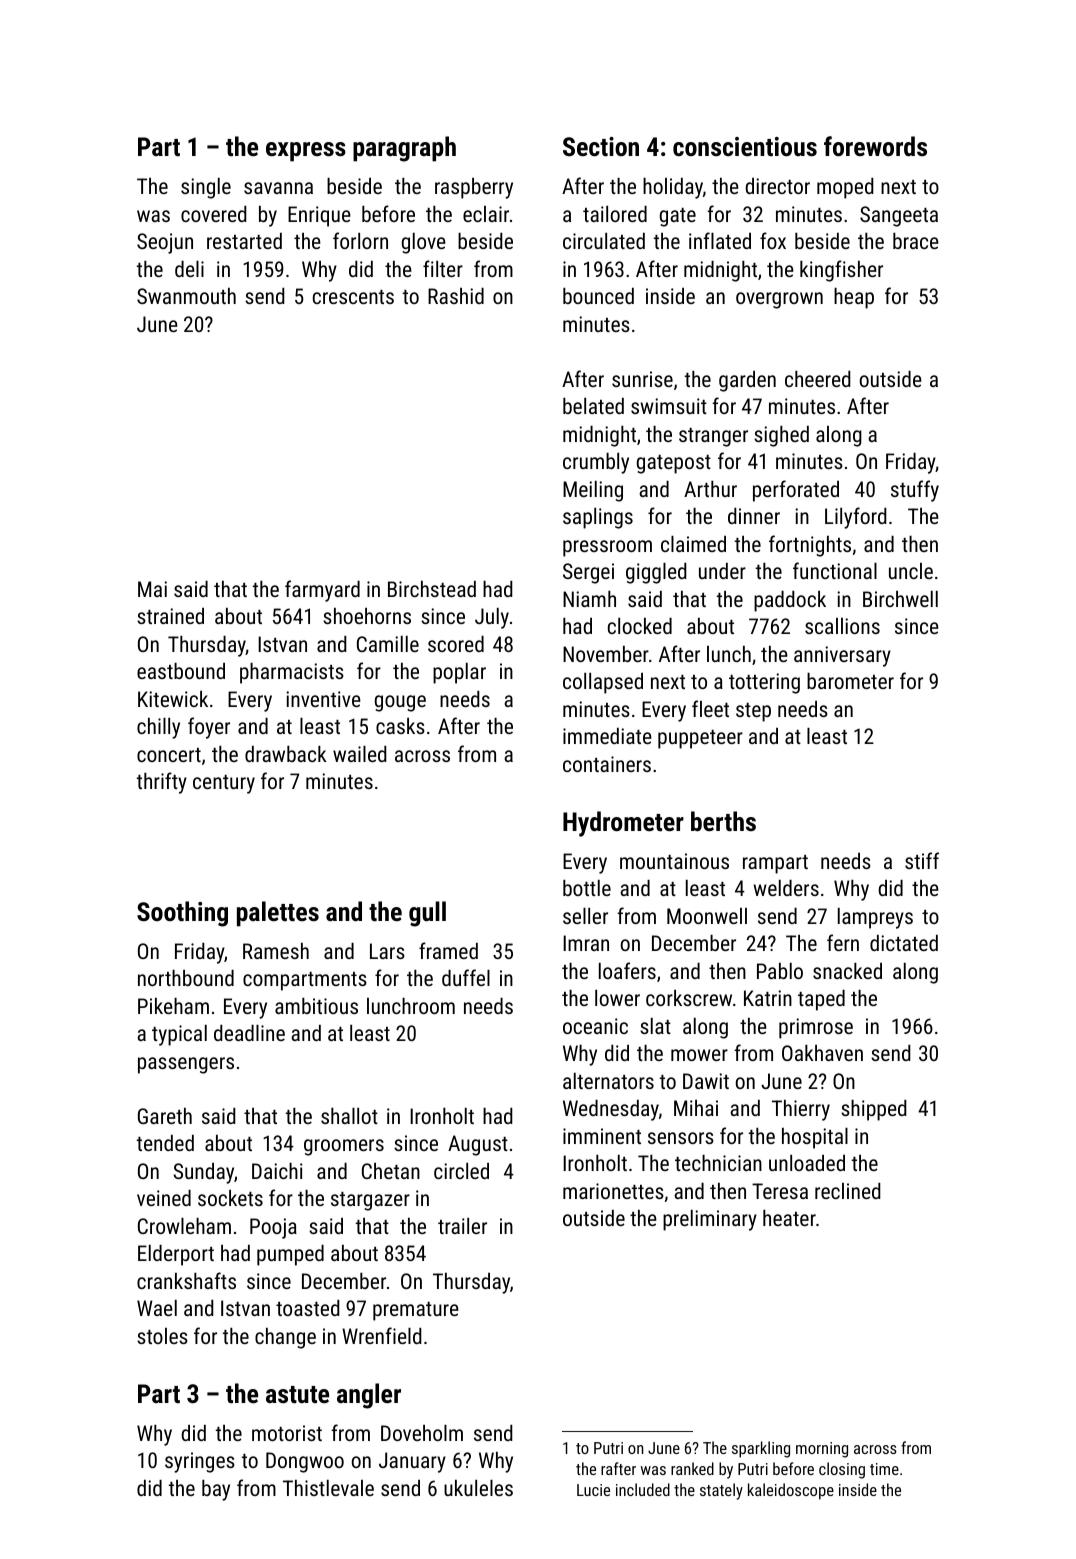 This screenshot has width=1076, height=1559. What do you see at coordinates (360, 240) in the screenshot?
I see `forlorn` at bounding box center [360, 240].
